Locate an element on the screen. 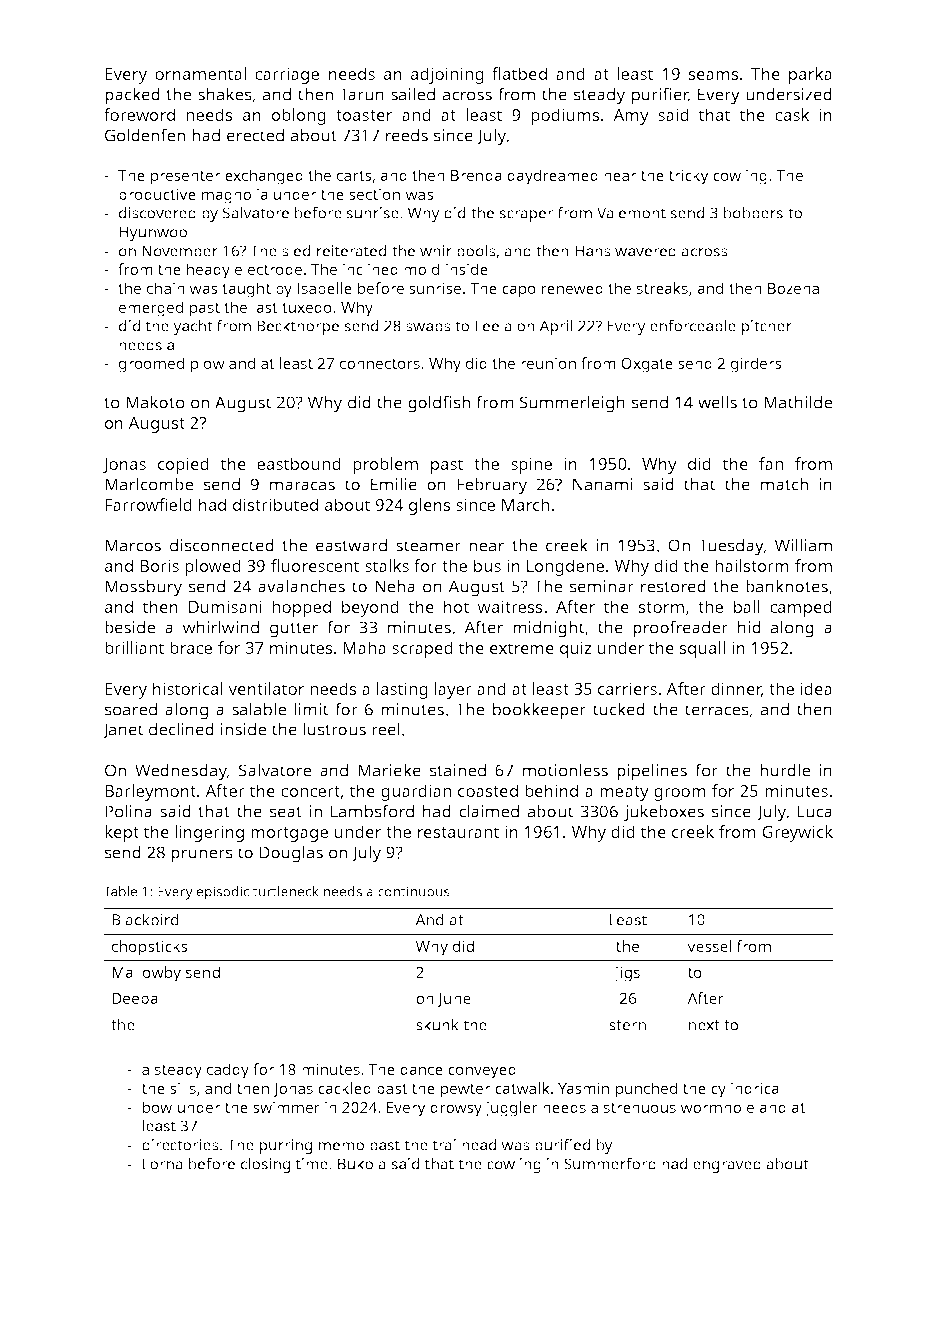 The width and height of the screenshot is (937, 1331). eastbound is located at coordinates (299, 463).
